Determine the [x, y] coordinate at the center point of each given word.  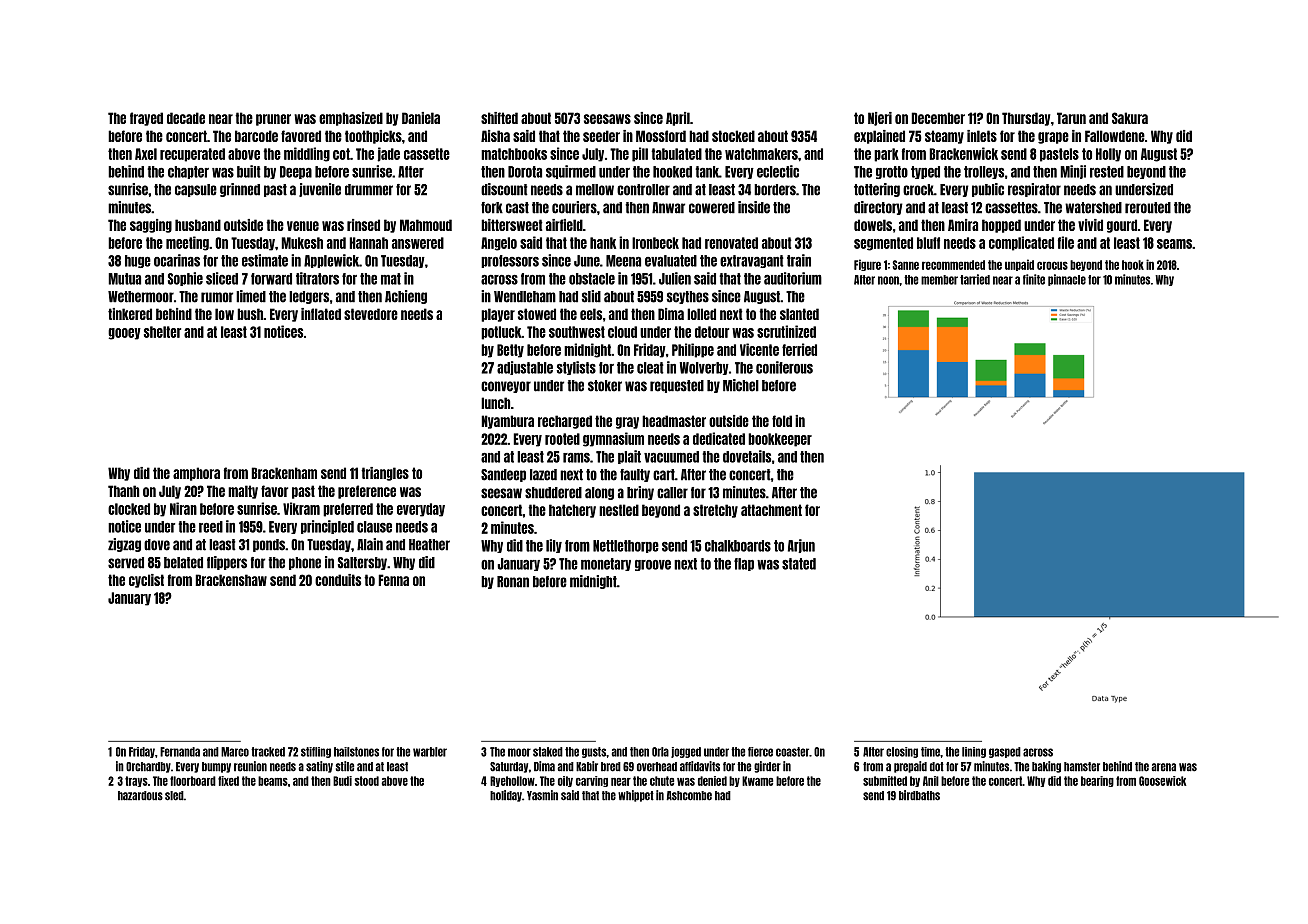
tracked [268, 752]
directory [878, 208]
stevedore [371, 314]
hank [603, 243]
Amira [963, 225]
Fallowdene [1115, 136]
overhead [657, 767]
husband [198, 225]
